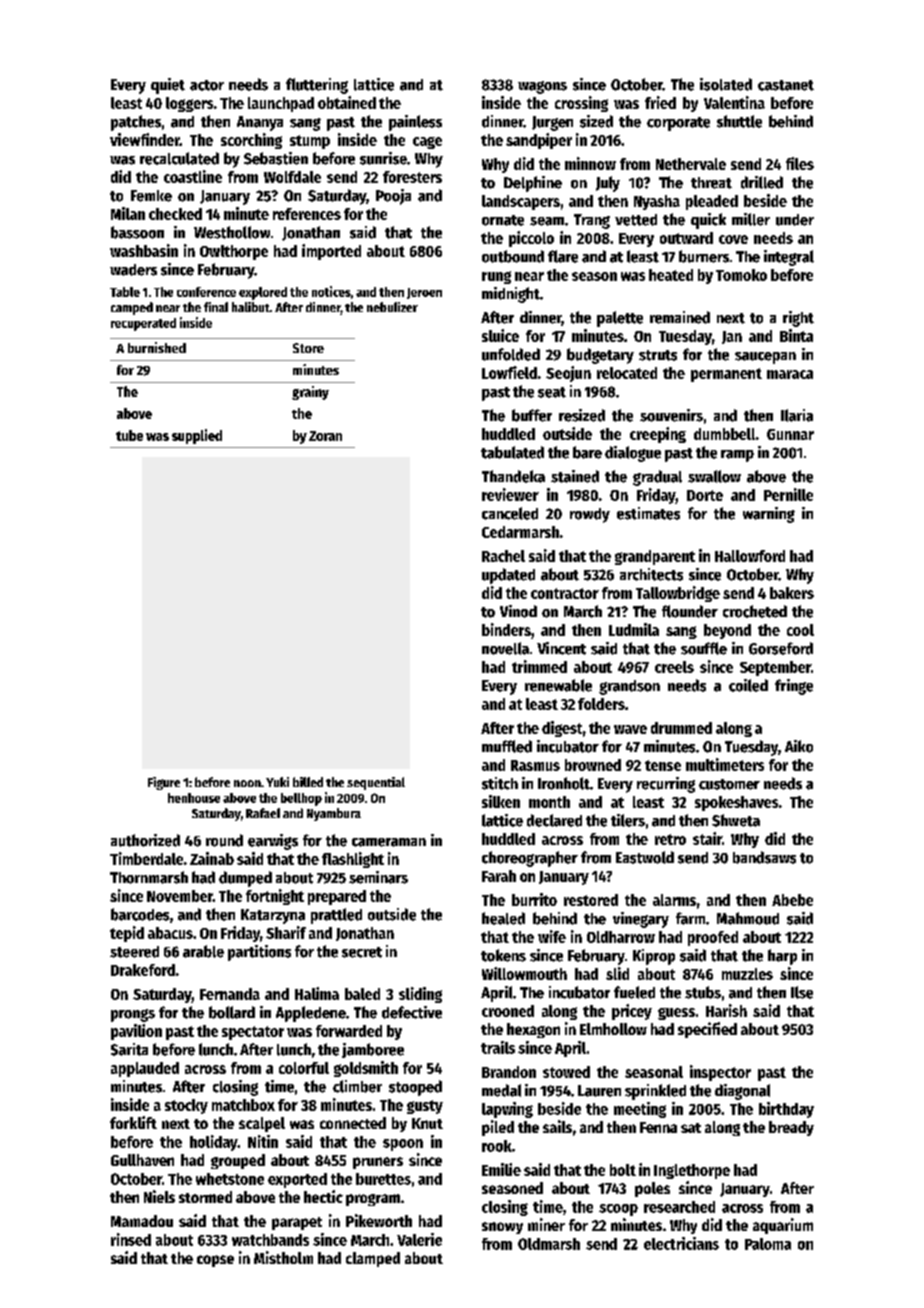 Image resolution: width=924 pixels, height=1308 pixels. Describe the element at coordinates (513, 256) in the screenshot. I see `outbound` at that location.
